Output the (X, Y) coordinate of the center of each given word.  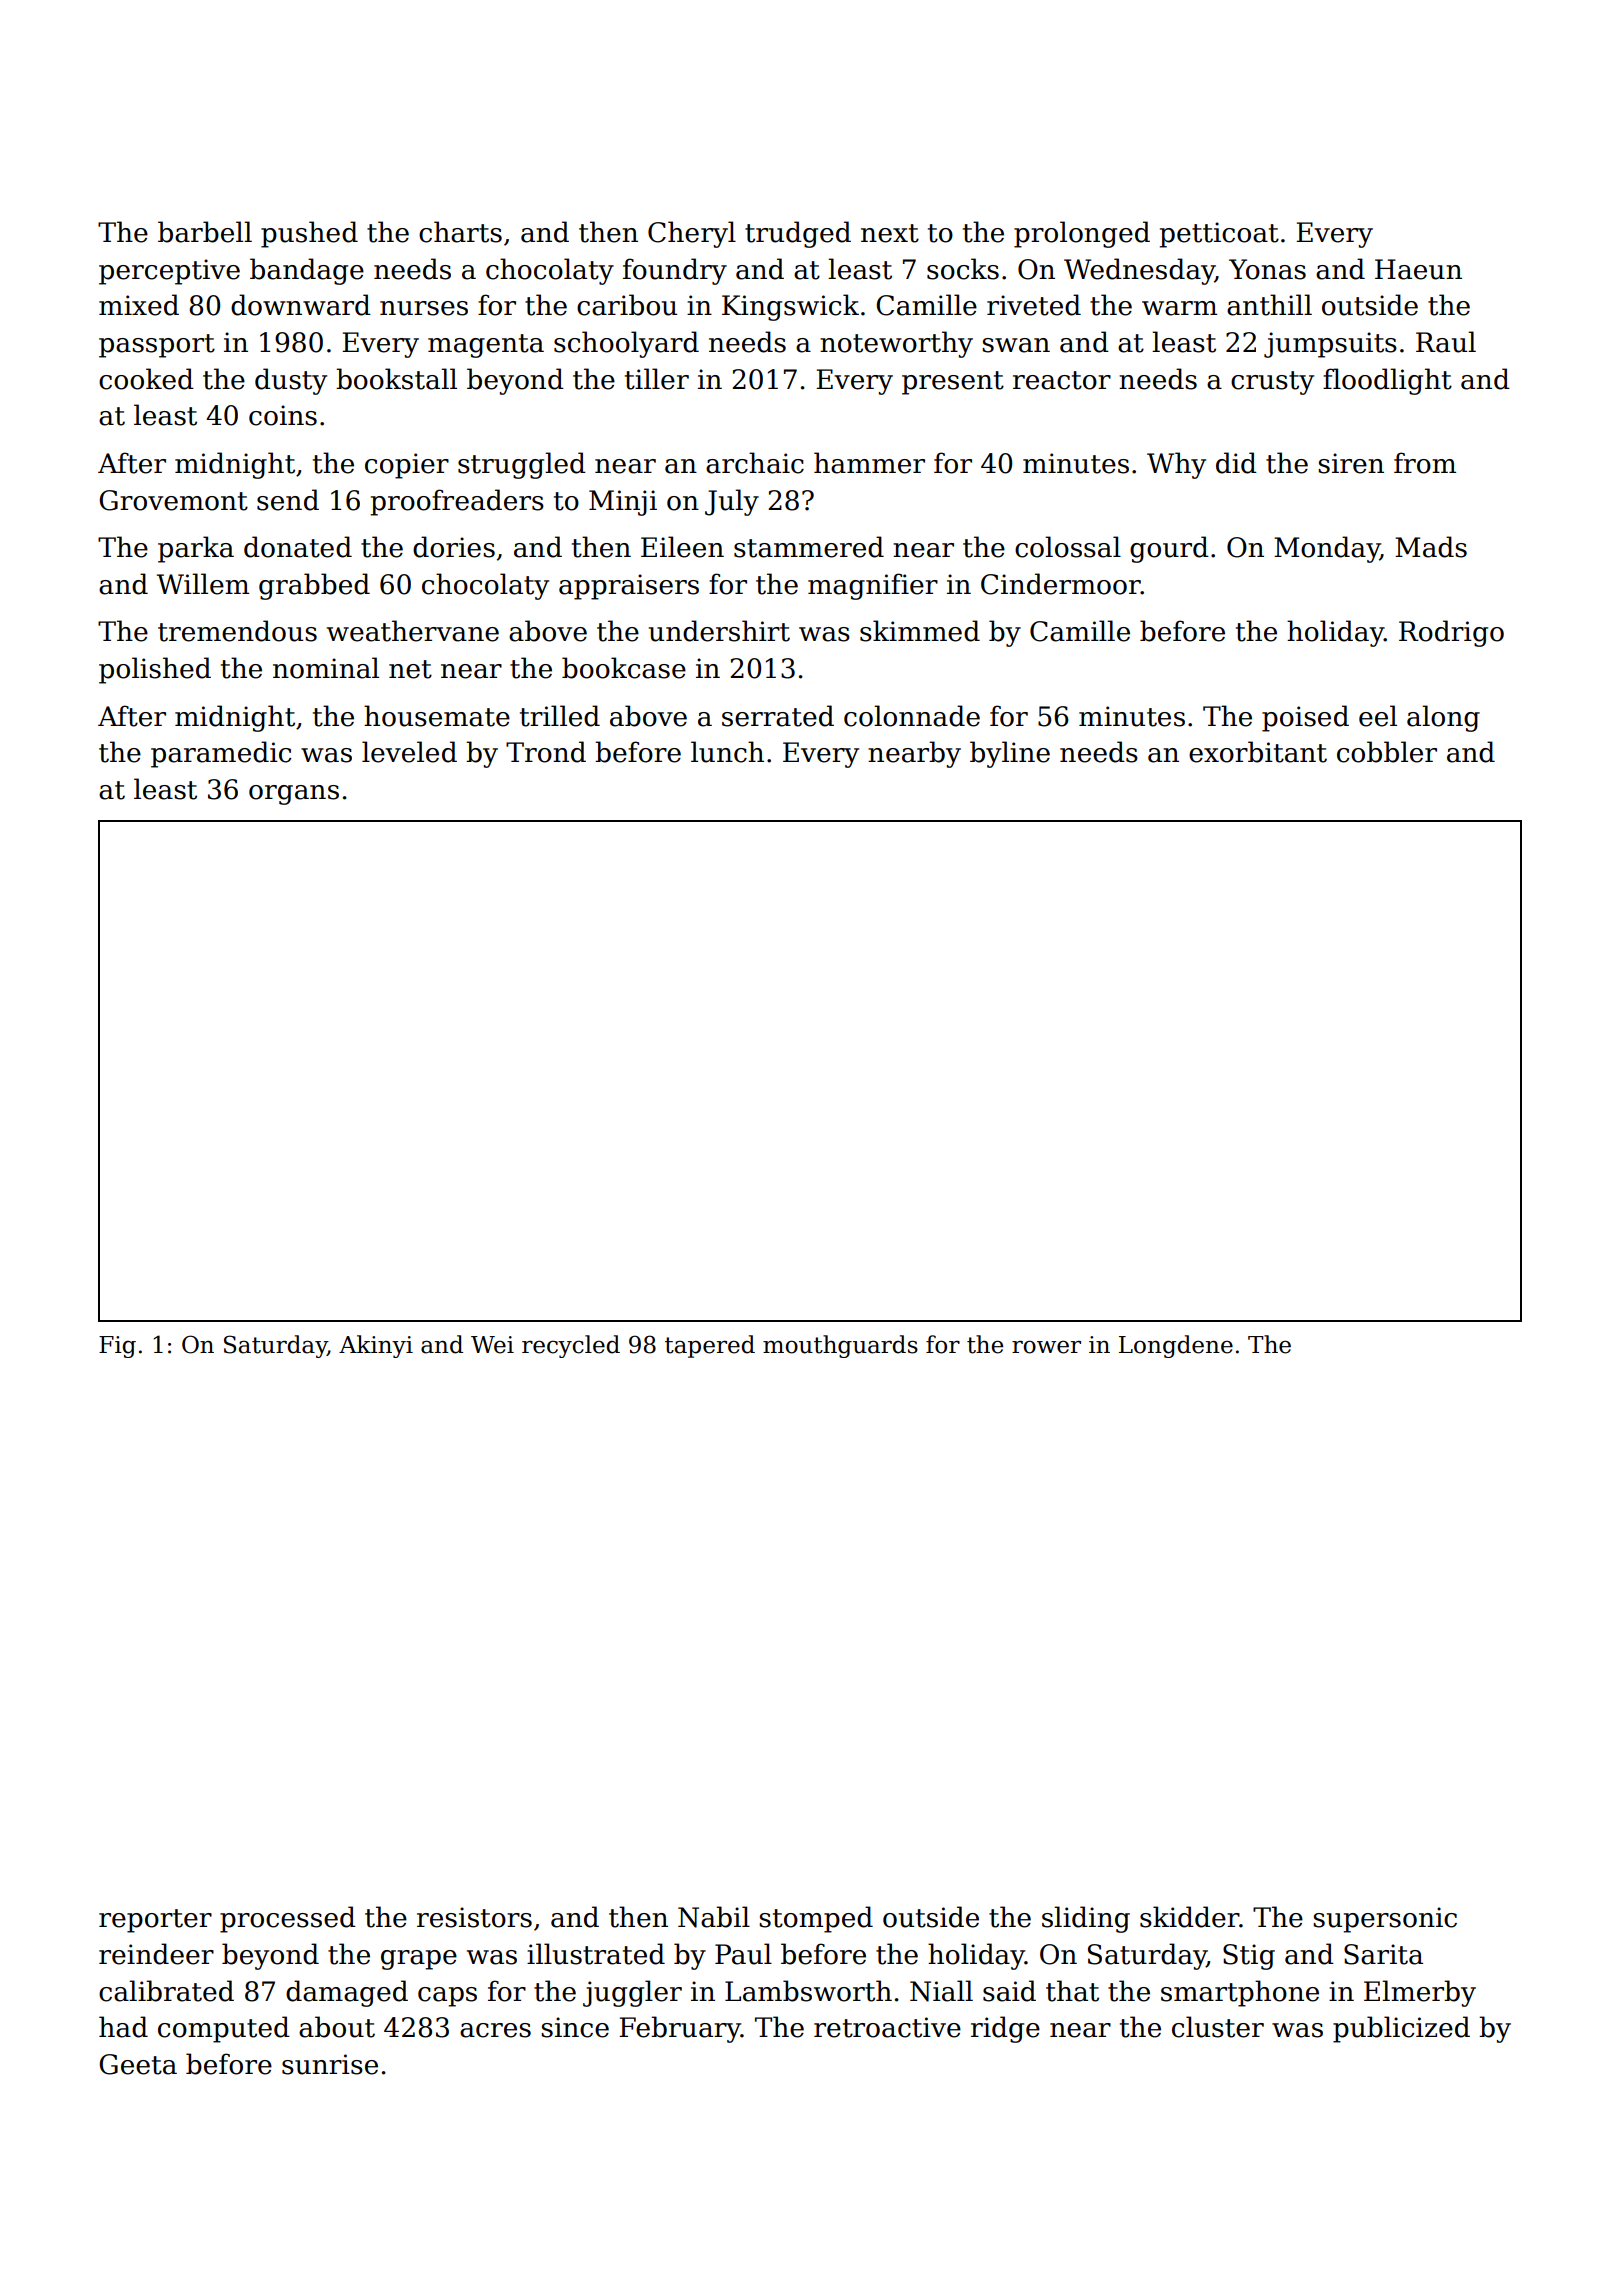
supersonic (1385, 1920)
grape (419, 1960)
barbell (205, 232)
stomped (816, 1919)
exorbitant (1258, 752)
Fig (117, 1347)
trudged (798, 234)
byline (1010, 754)
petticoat (1219, 235)
